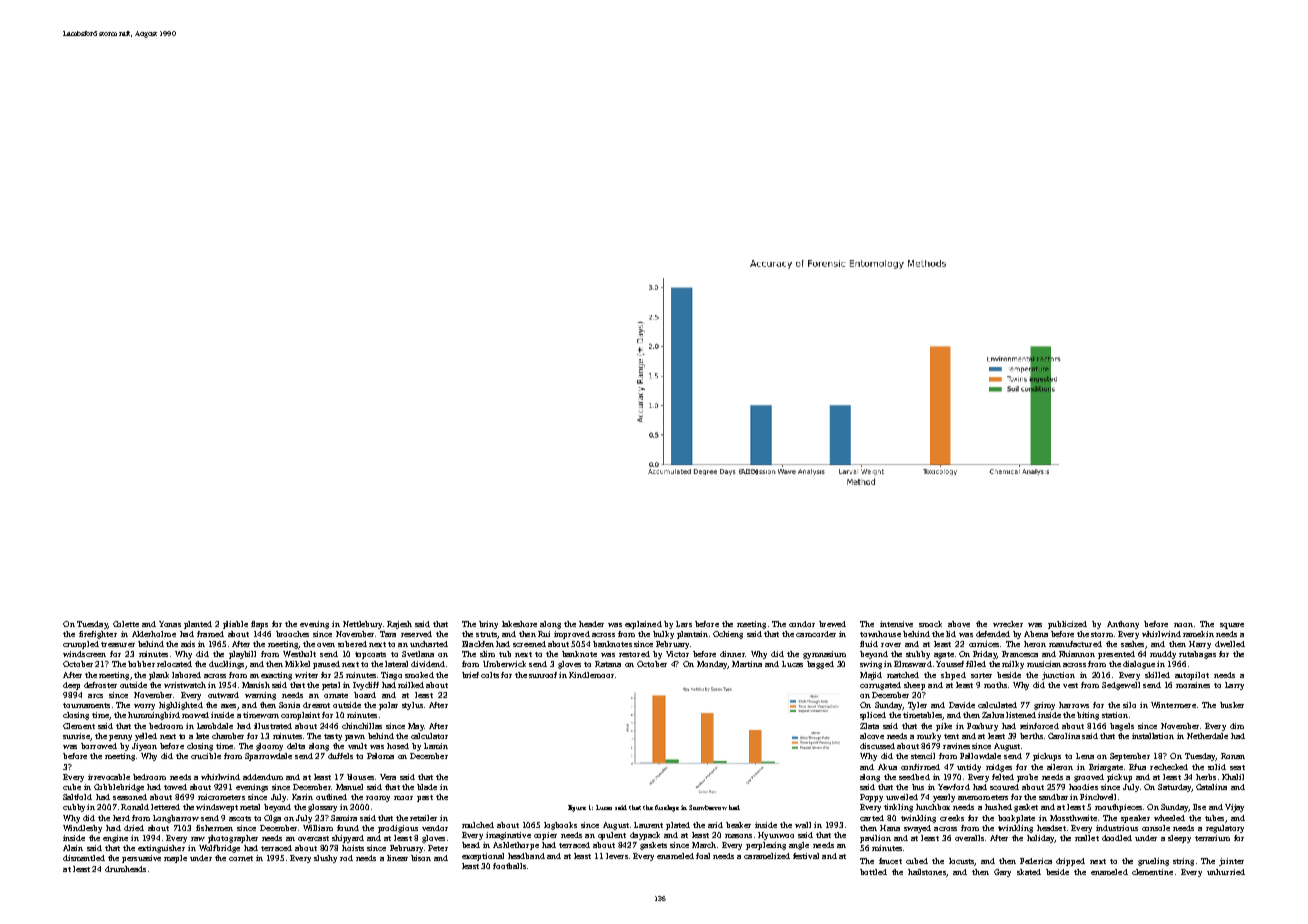 The width and height of the image is (1308, 924). Describe the element at coordinates (250, 807) in the image. I see `metal` at that location.
